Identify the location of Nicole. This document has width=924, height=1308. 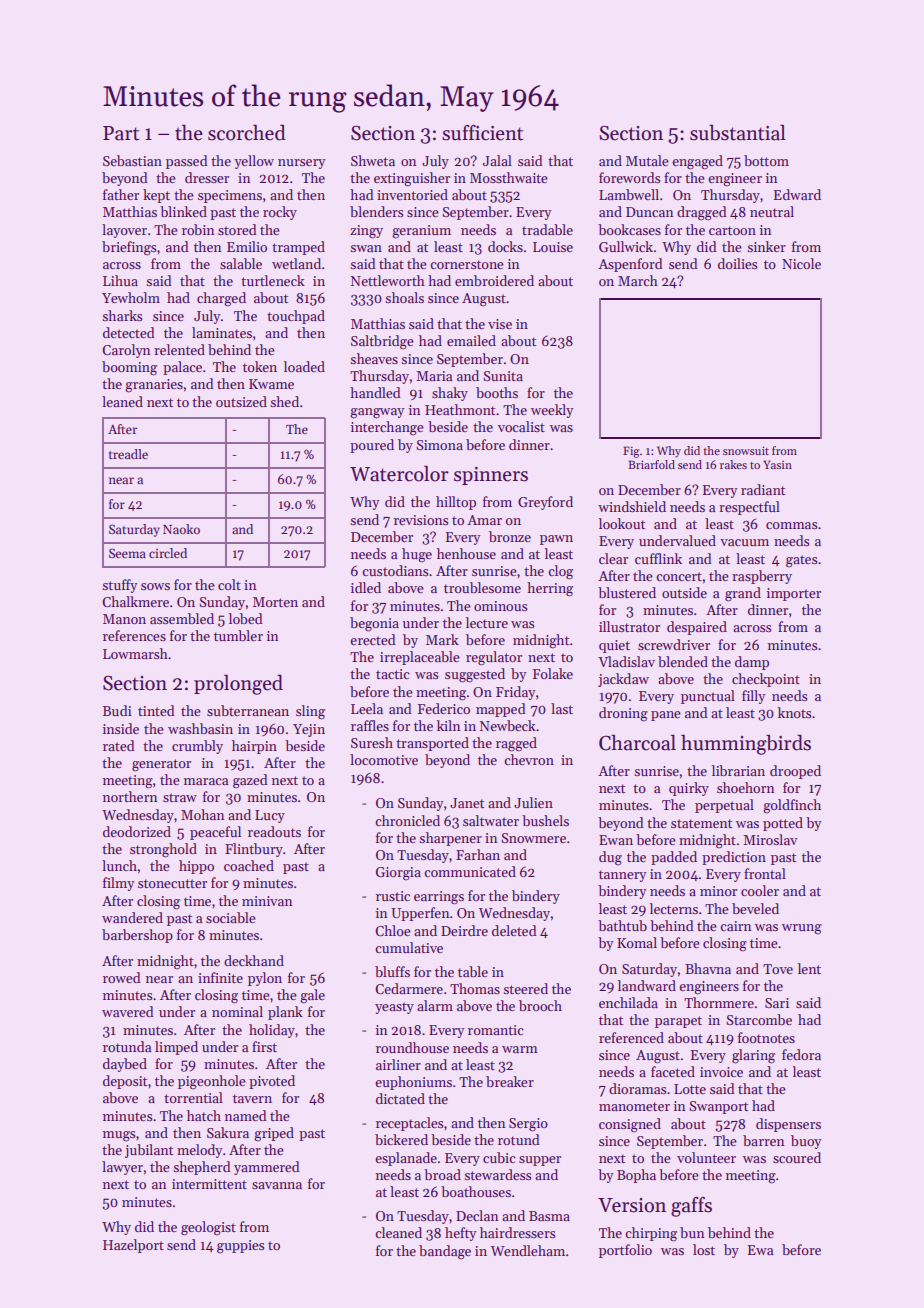
(801, 263).
